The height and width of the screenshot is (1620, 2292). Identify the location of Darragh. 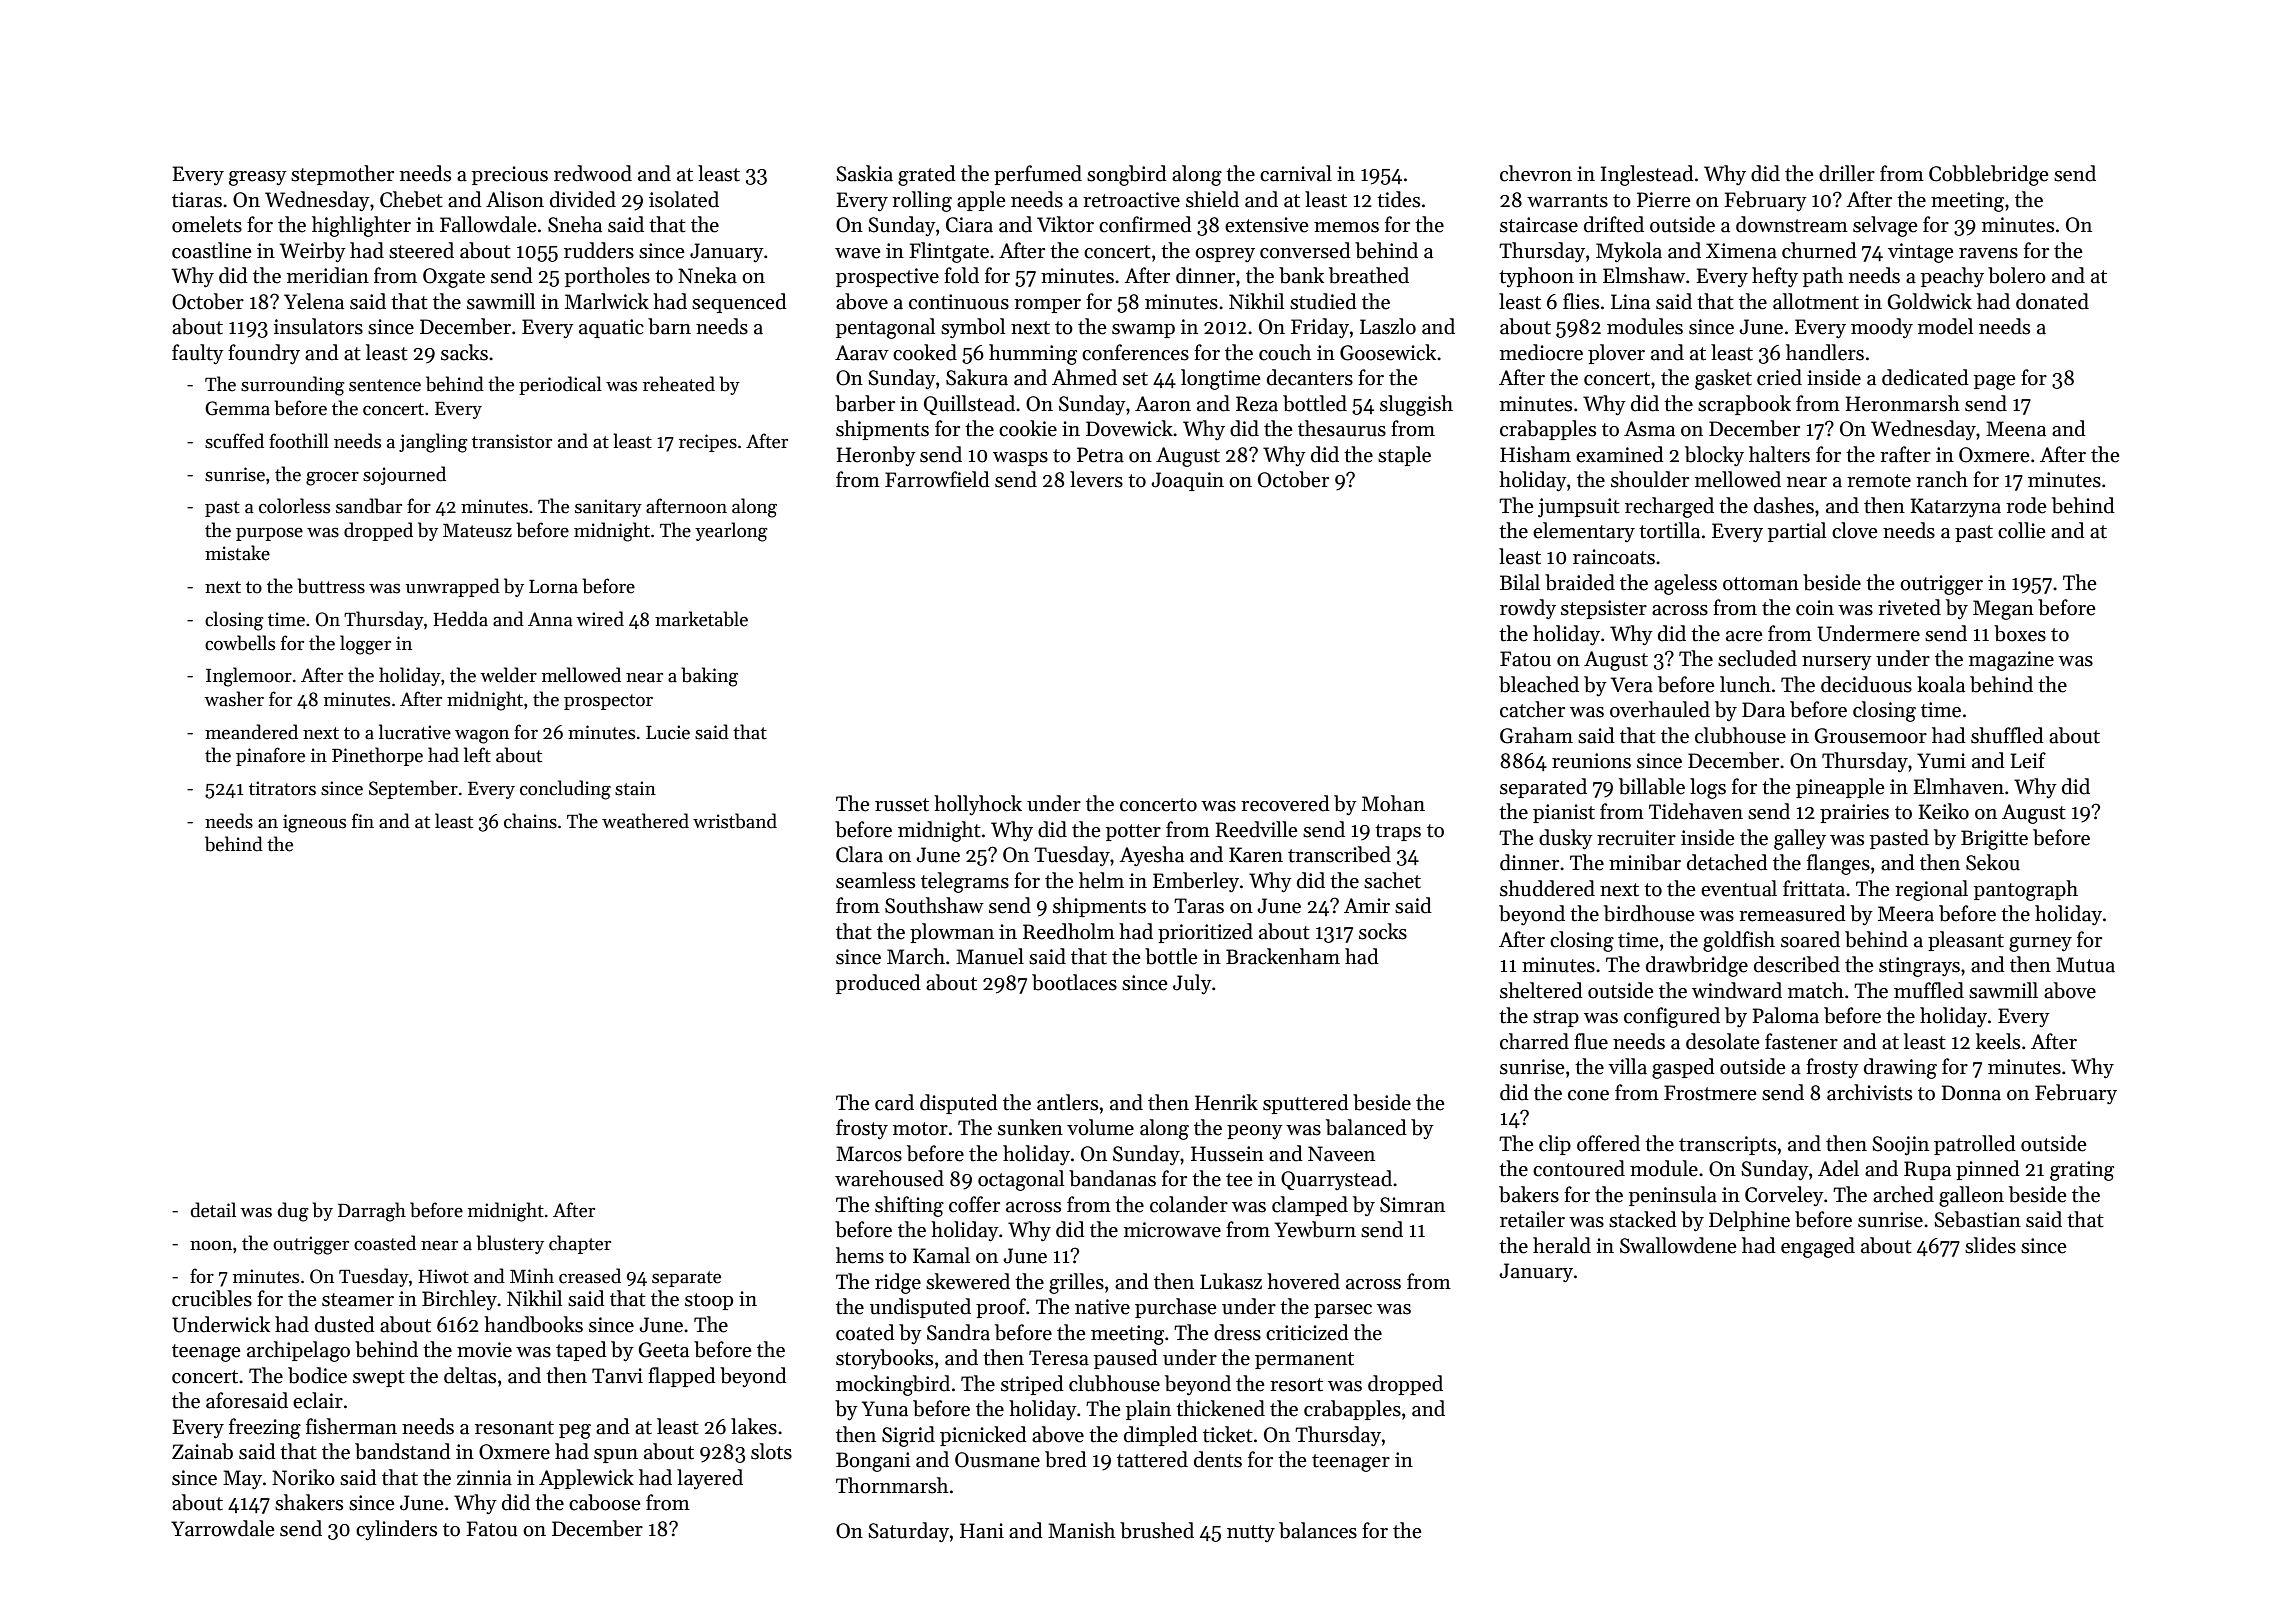
(372, 1212).
